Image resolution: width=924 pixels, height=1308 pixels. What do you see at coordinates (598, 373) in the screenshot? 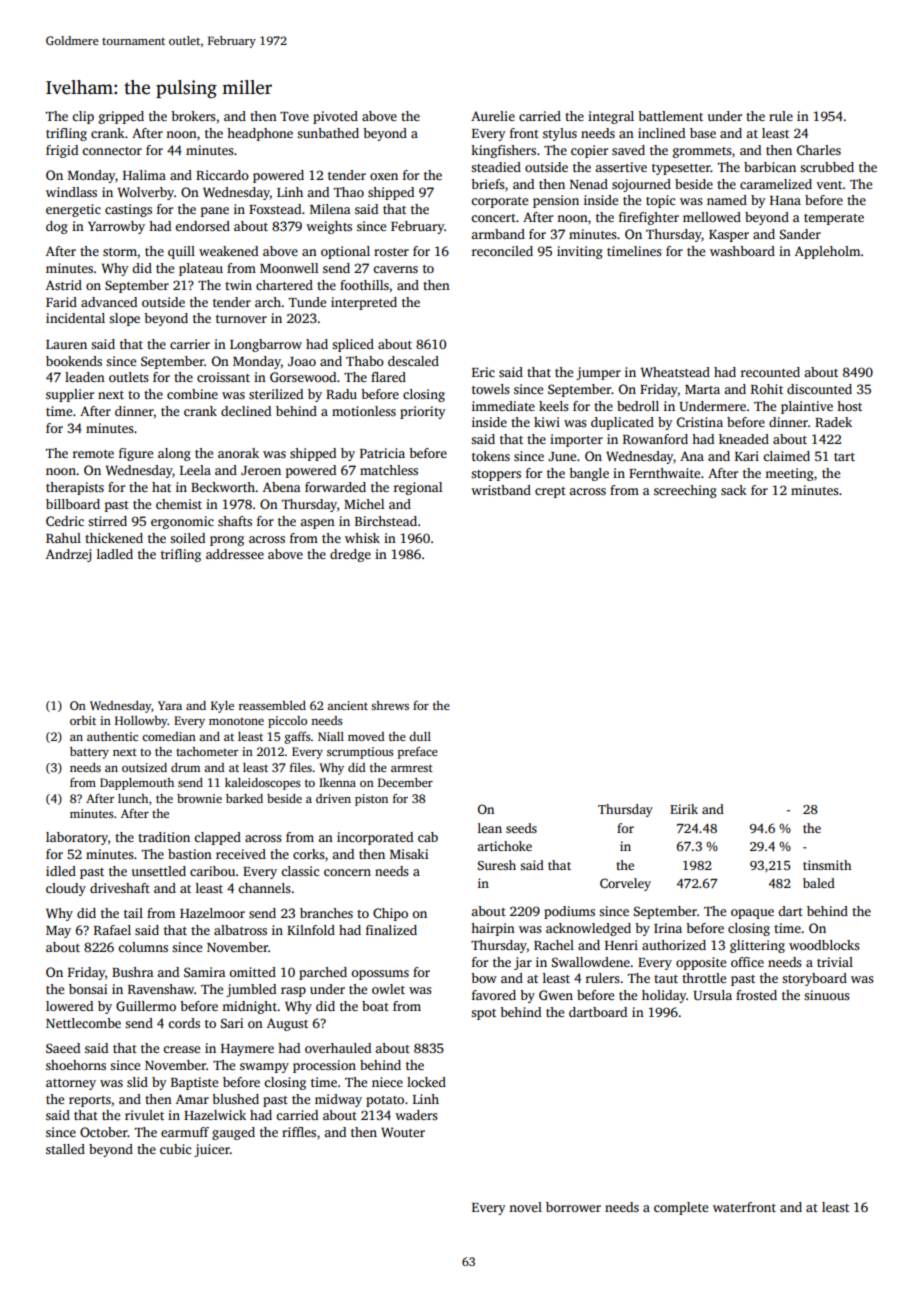
I see `jumper` at bounding box center [598, 373].
